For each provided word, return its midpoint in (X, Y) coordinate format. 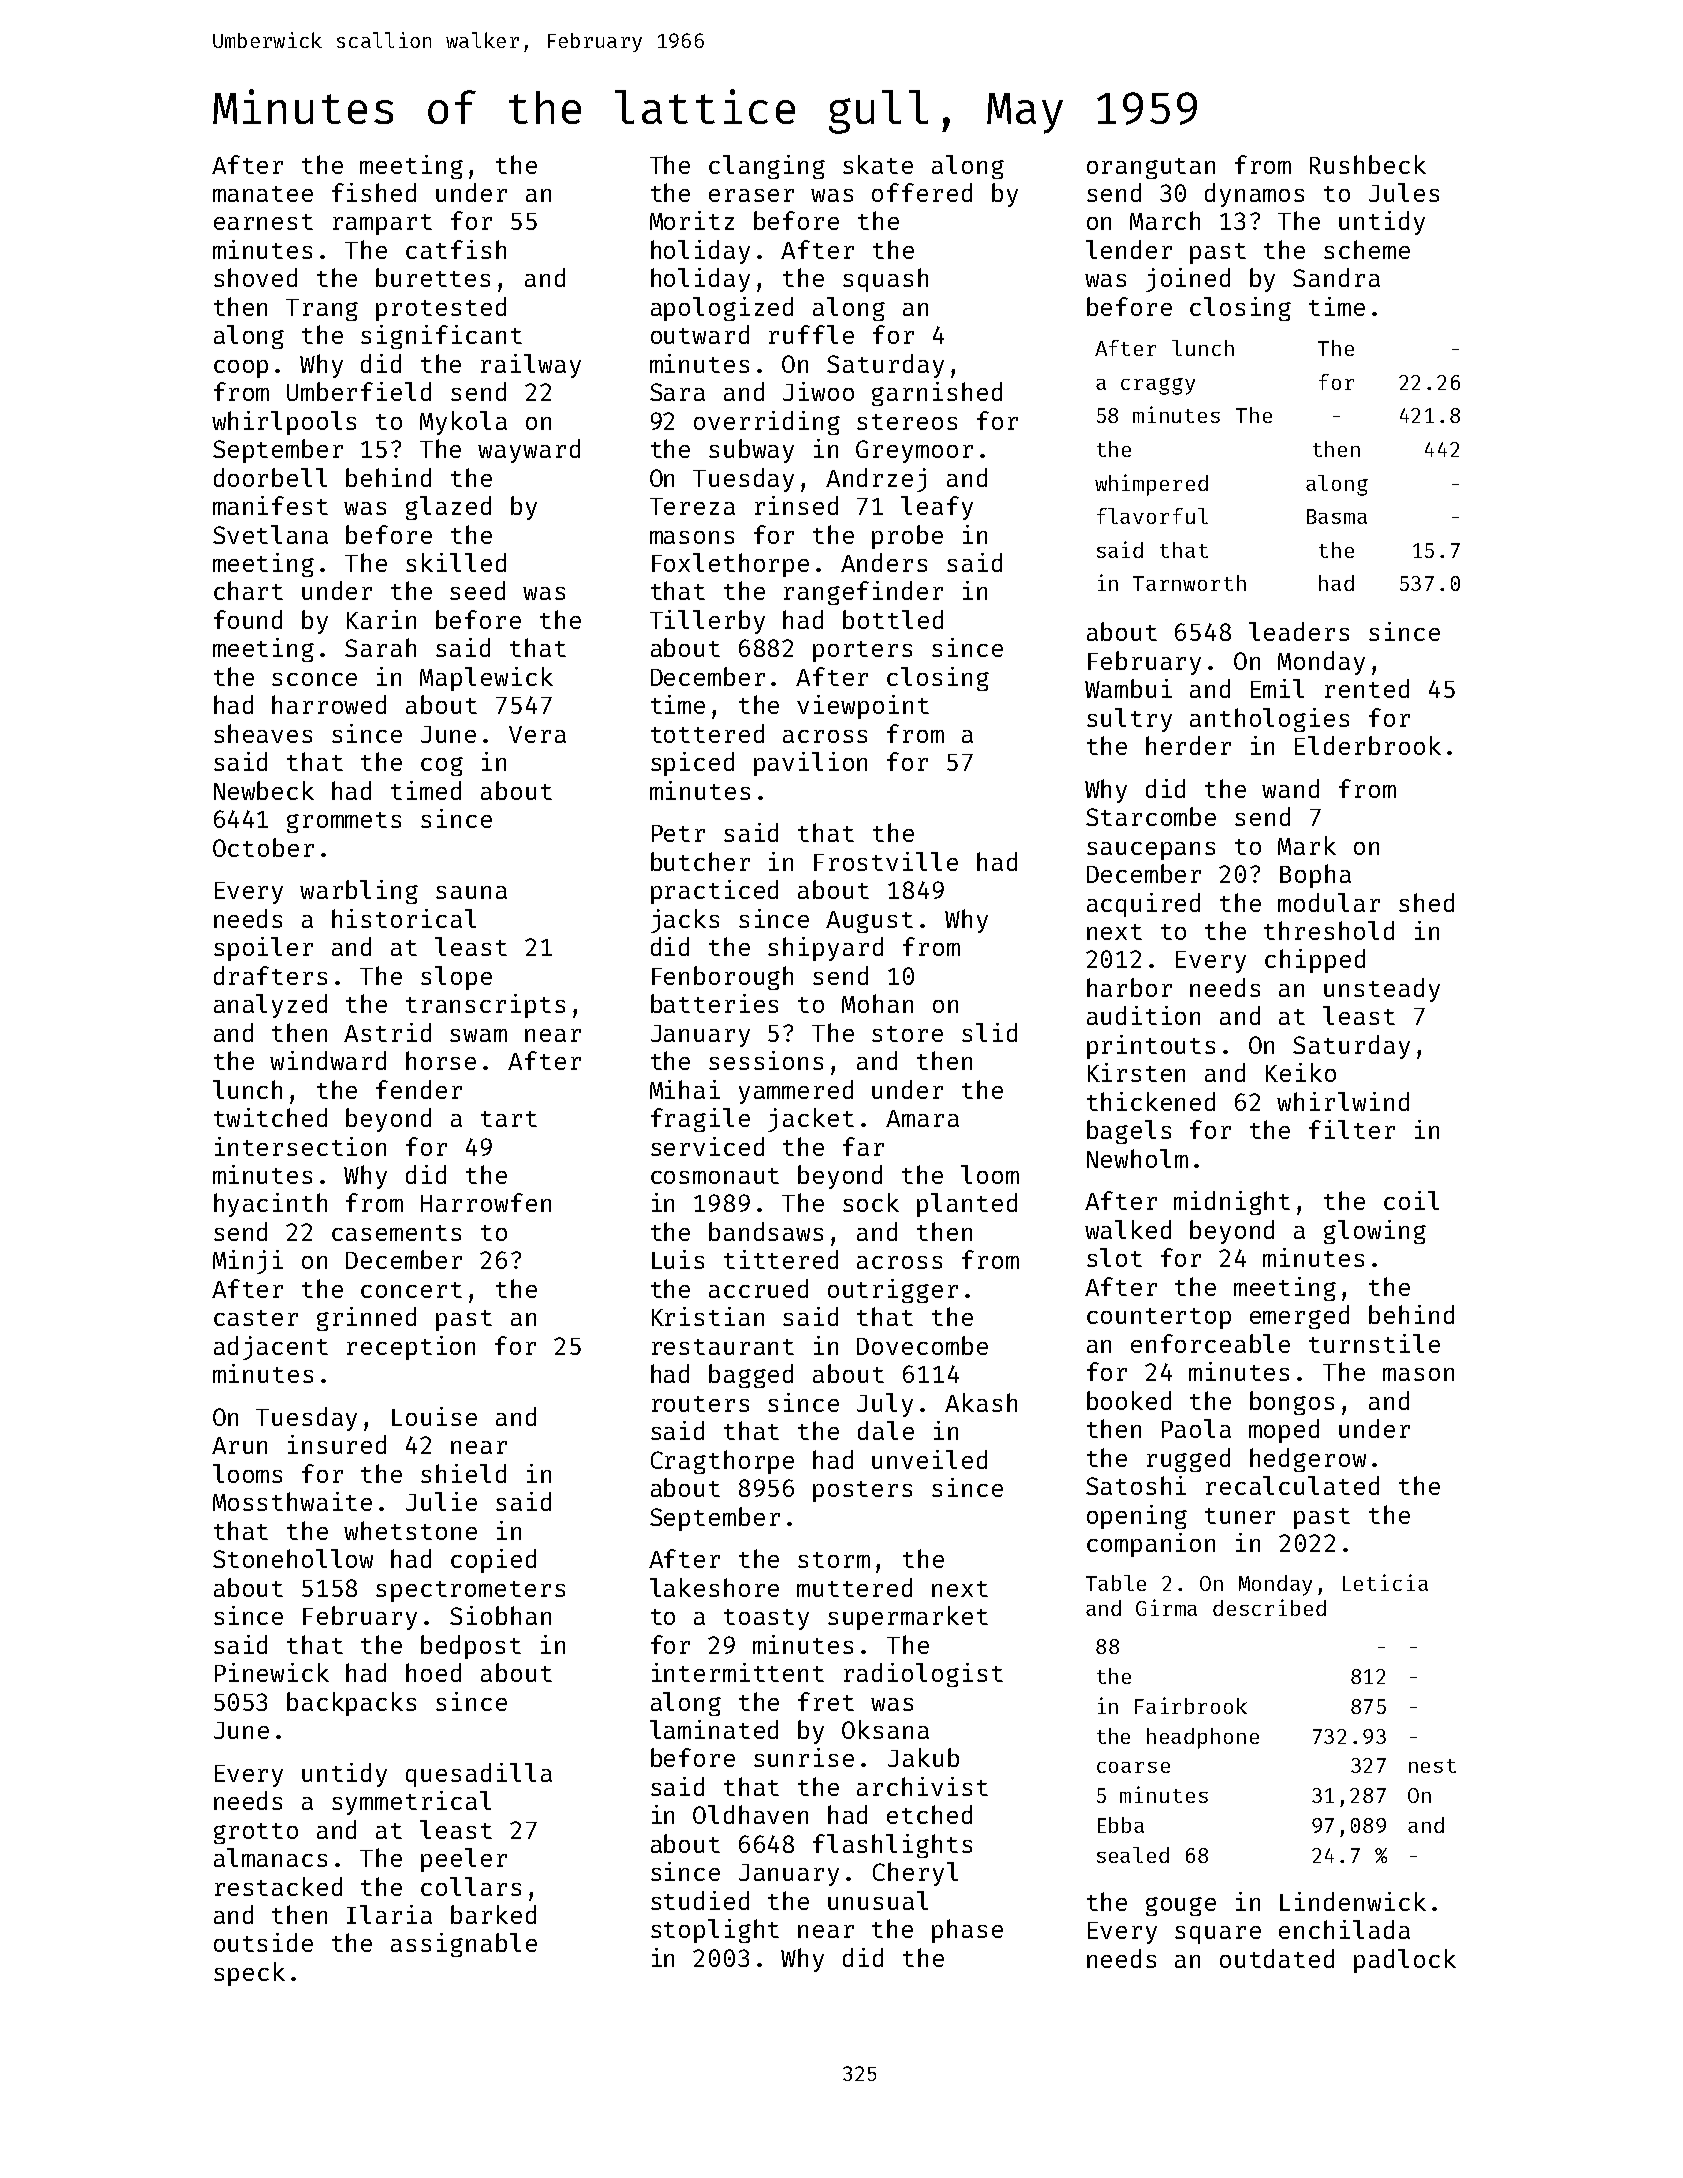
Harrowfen (486, 1202)
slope (456, 978)
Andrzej (876, 480)
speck (249, 1974)
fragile (700, 1120)
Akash (981, 1402)
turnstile (1374, 1343)
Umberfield (359, 391)
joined (1188, 280)
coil (1411, 1200)
